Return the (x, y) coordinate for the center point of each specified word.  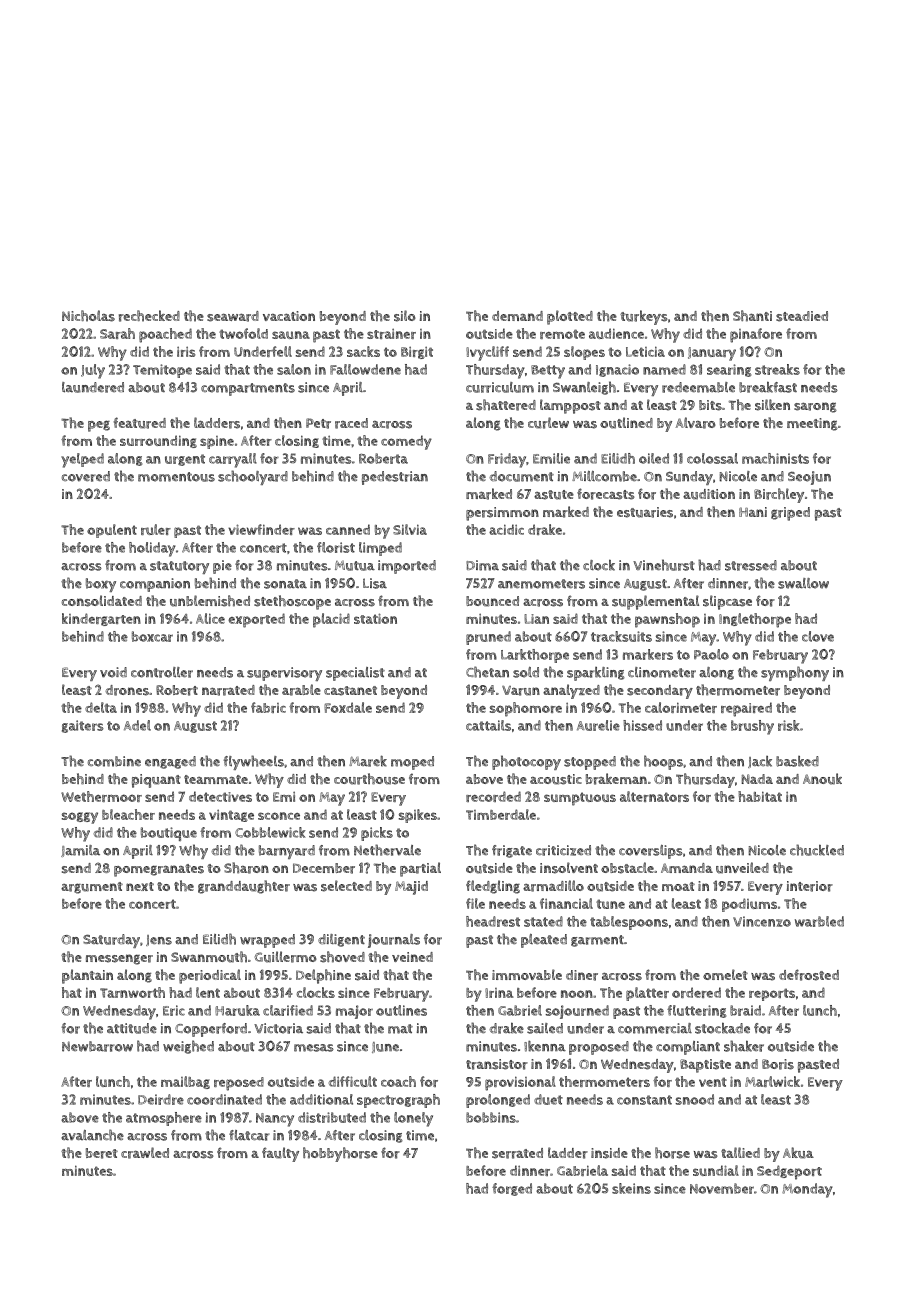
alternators (654, 796)
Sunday (689, 478)
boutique (169, 834)
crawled (145, 1153)
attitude (132, 1028)
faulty (280, 1154)
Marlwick (772, 1081)
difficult (353, 1081)
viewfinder (261, 529)
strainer (391, 333)
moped (412, 763)
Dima (482, 565)
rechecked (149, 316)
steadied (802, 316)
